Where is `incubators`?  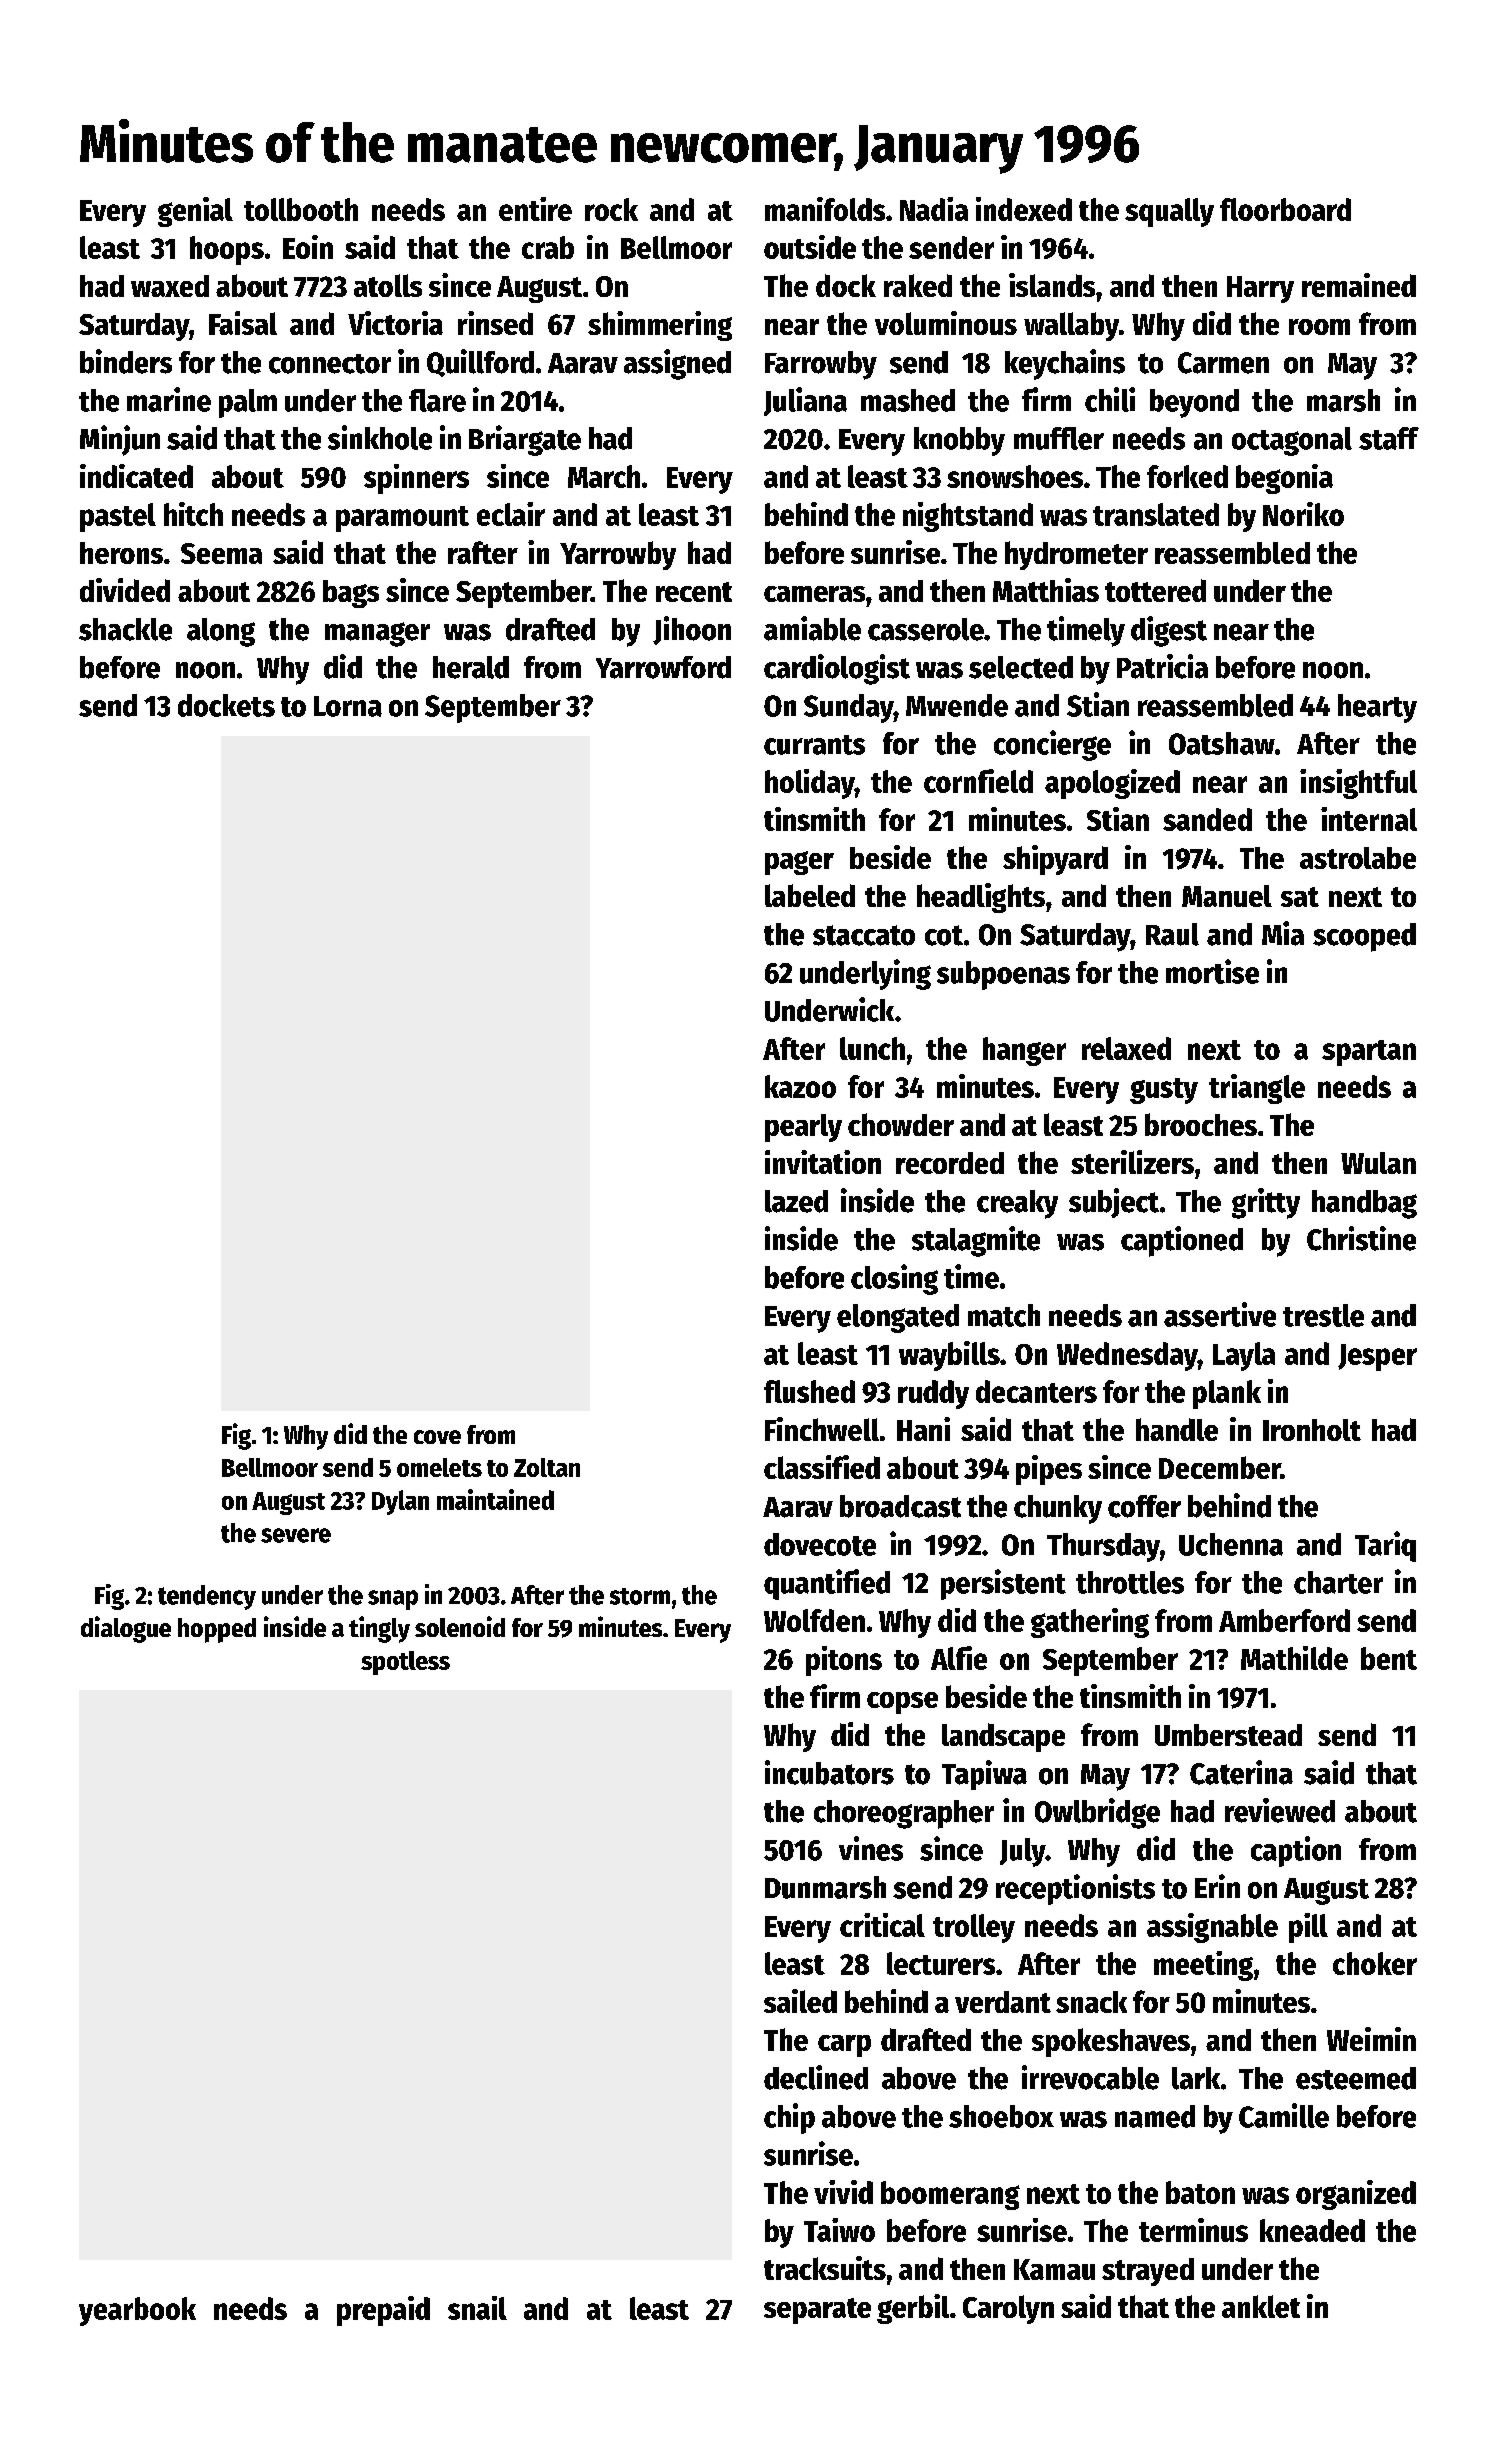 incubators is located at coordinates (829, 1772).
